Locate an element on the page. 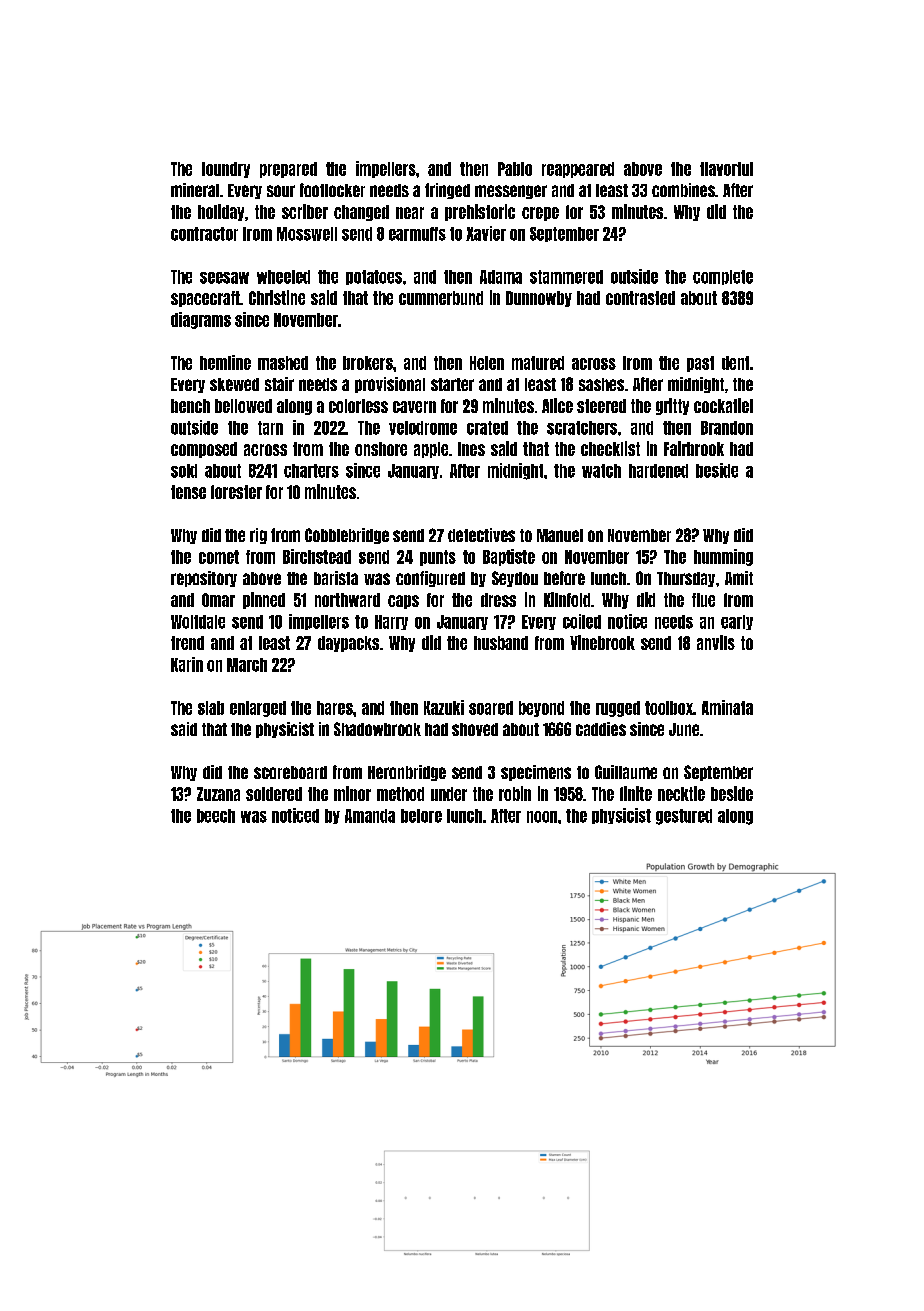 The height and width of the image is (1311, 924). tarn is located at coordinates (270, 428).
